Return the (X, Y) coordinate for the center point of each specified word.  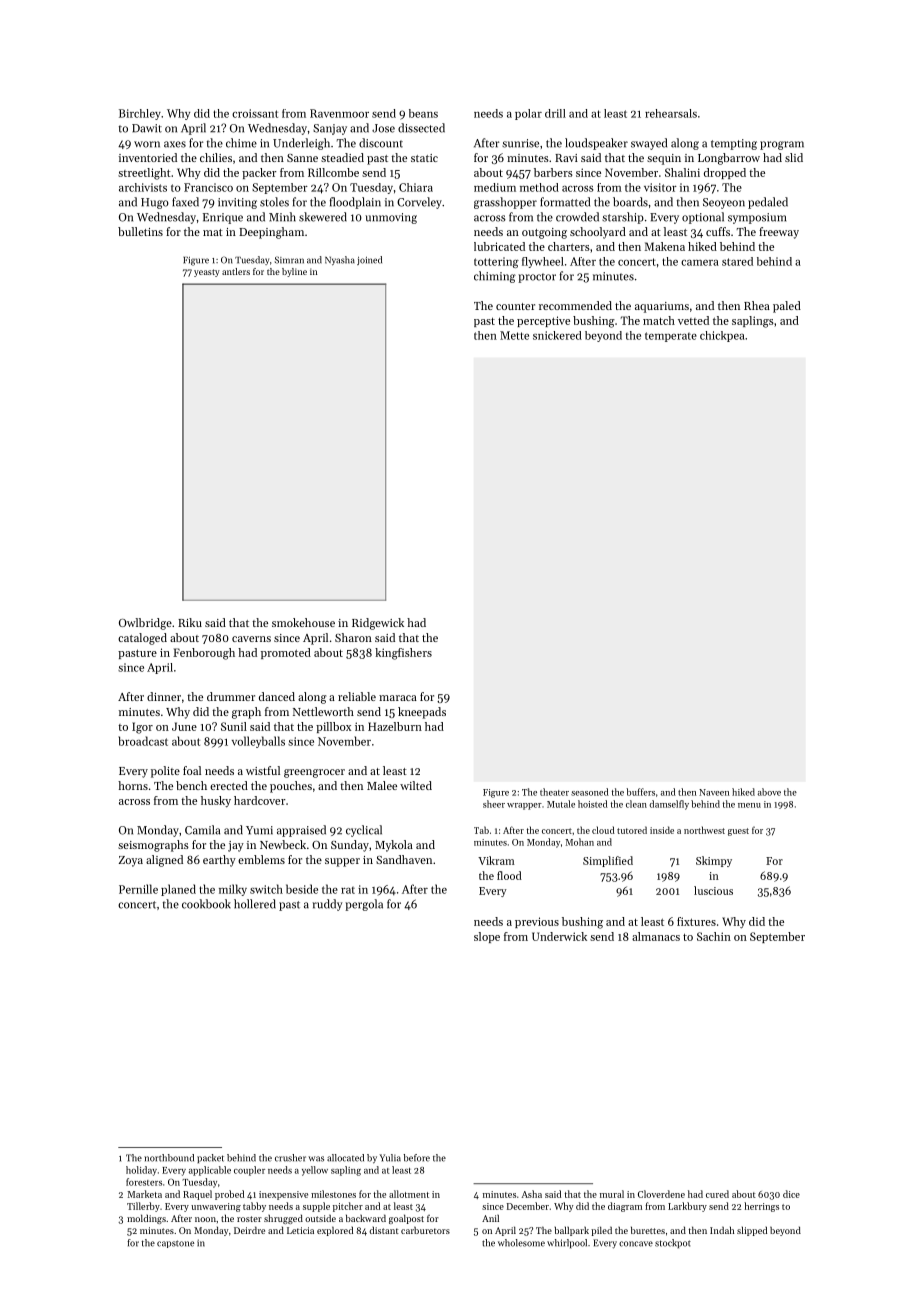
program (782, 145)
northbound (169, 1158)
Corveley (419, 203)
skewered (323, 217)
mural (612, 1194)
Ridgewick (378, 624)
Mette (514, 335)
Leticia (300, 1230)
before (416, 1158)
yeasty (207, 273)
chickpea (722, 336)
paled (787, 307)
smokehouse (303, 622)
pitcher (348, 1207)
